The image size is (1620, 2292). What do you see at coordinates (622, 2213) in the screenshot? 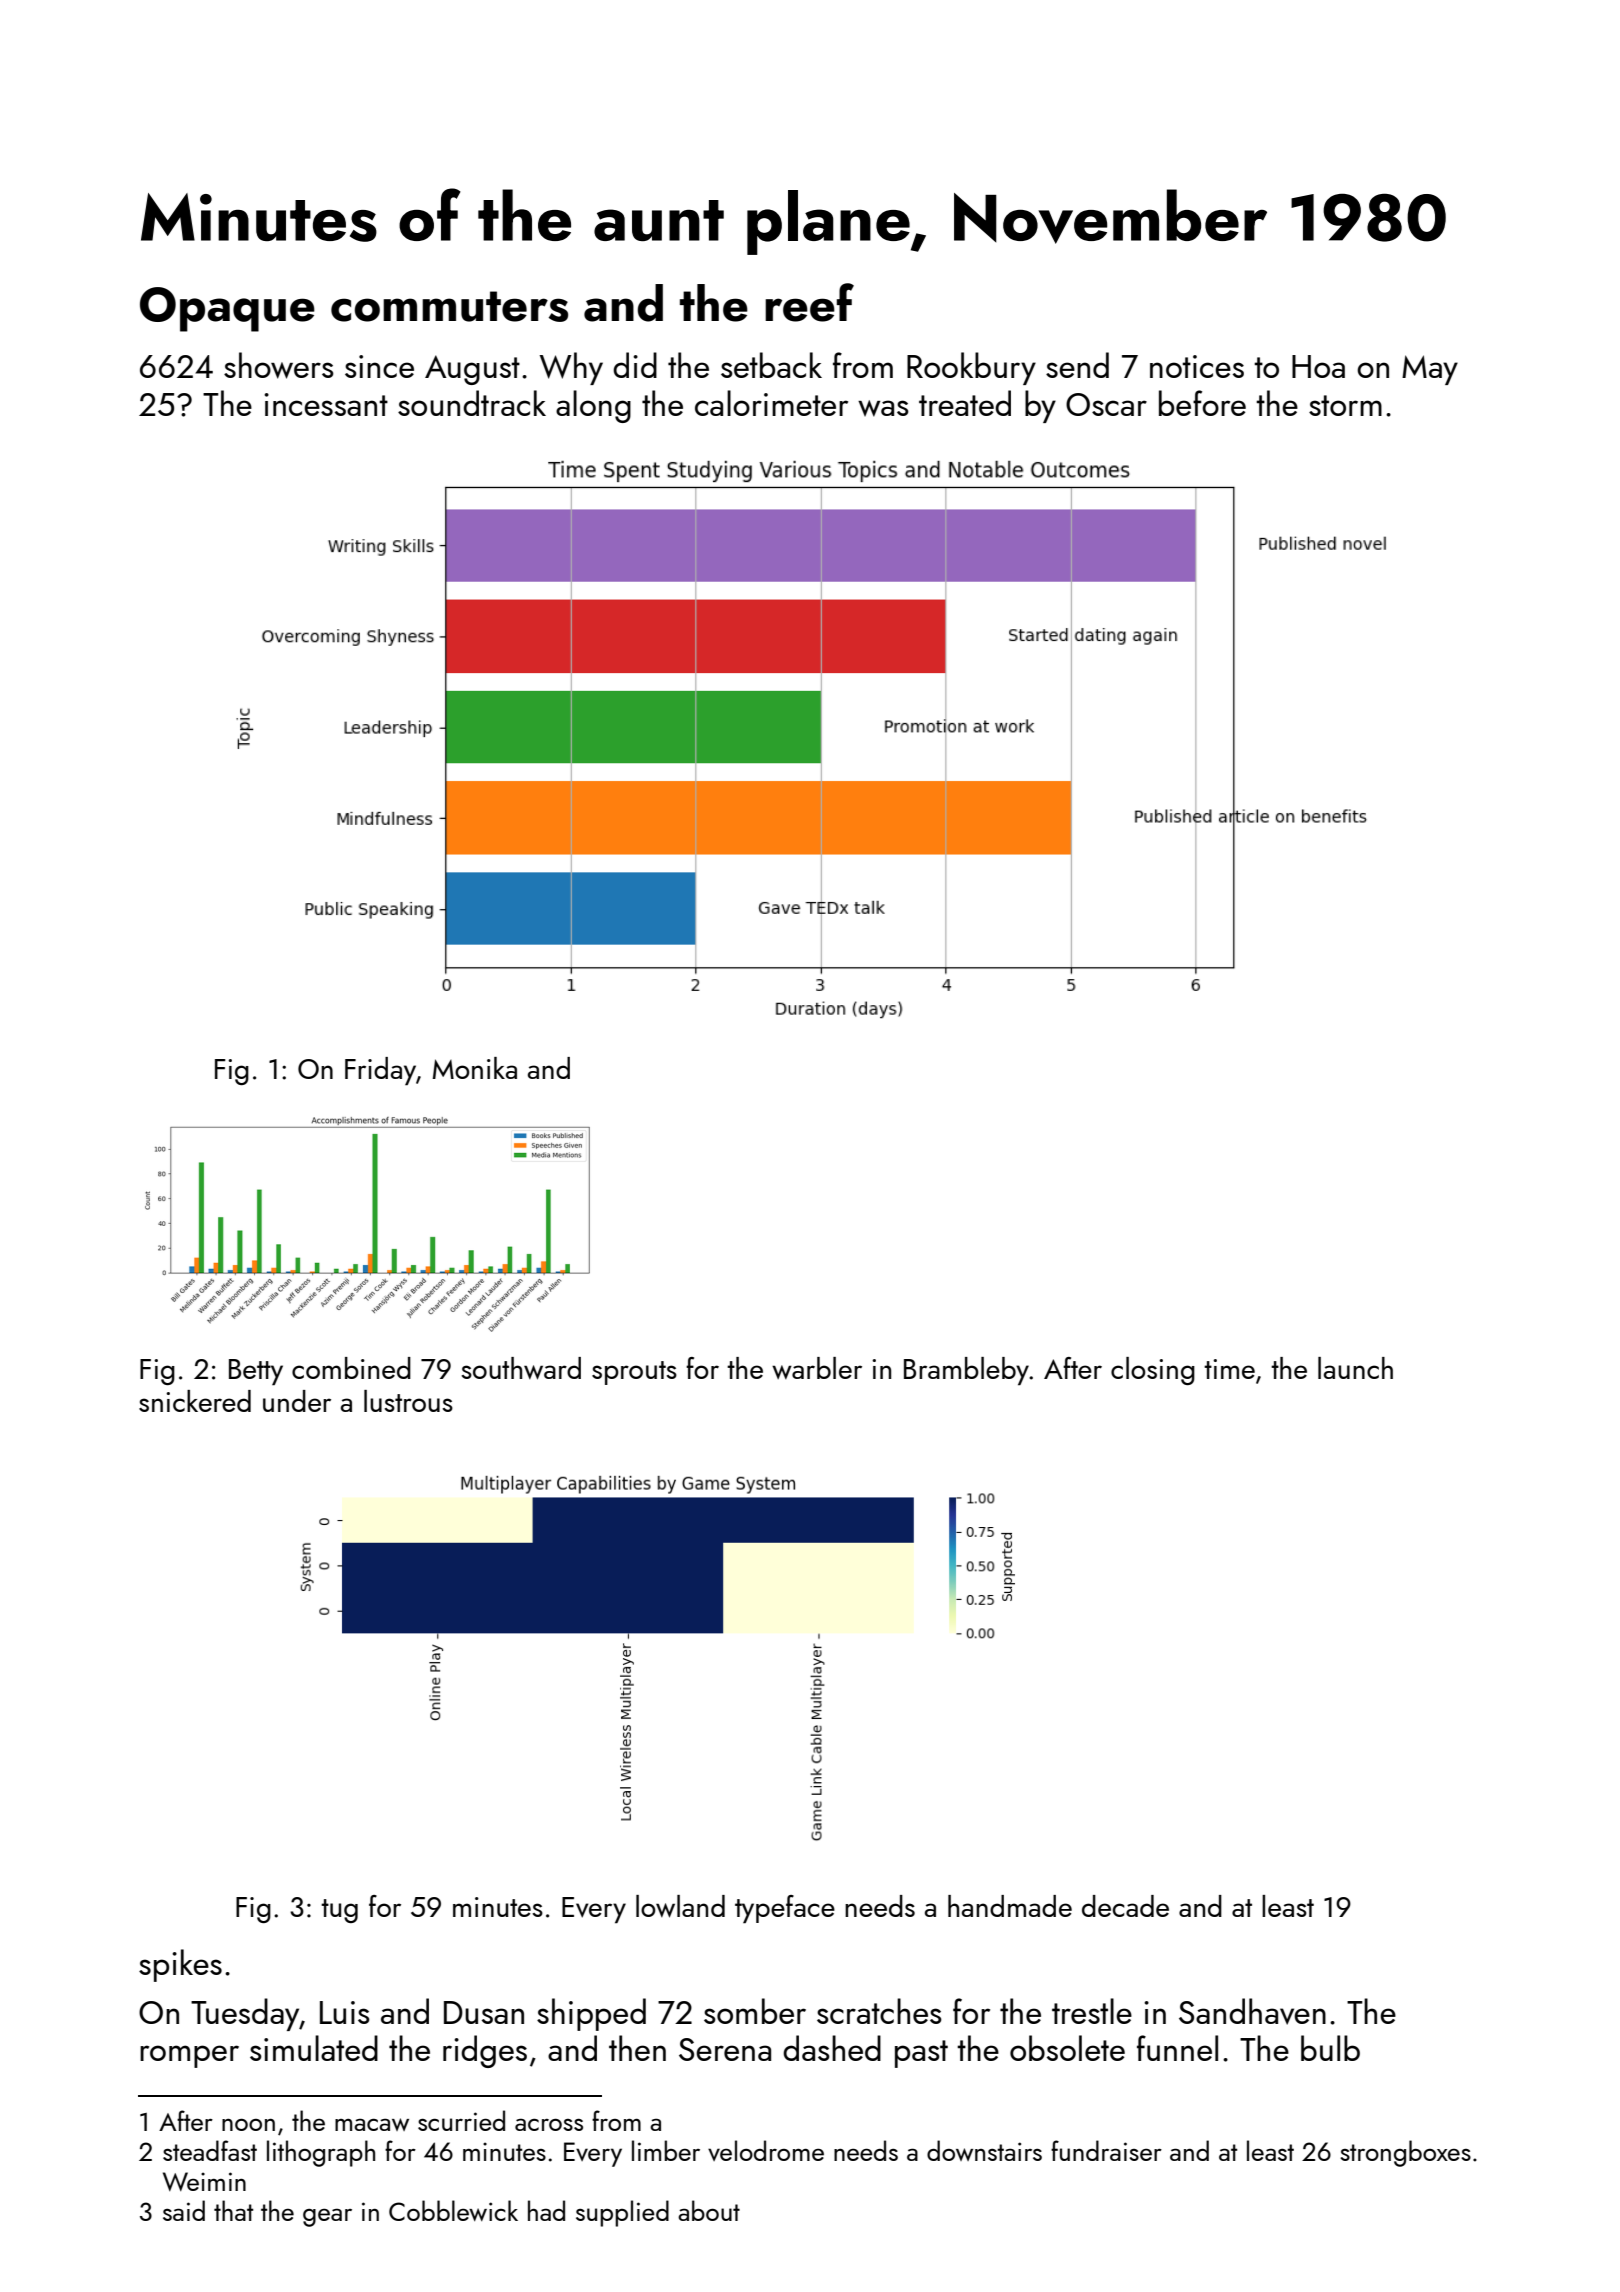
I see `supplied` at bounding box center [622, 2213].
